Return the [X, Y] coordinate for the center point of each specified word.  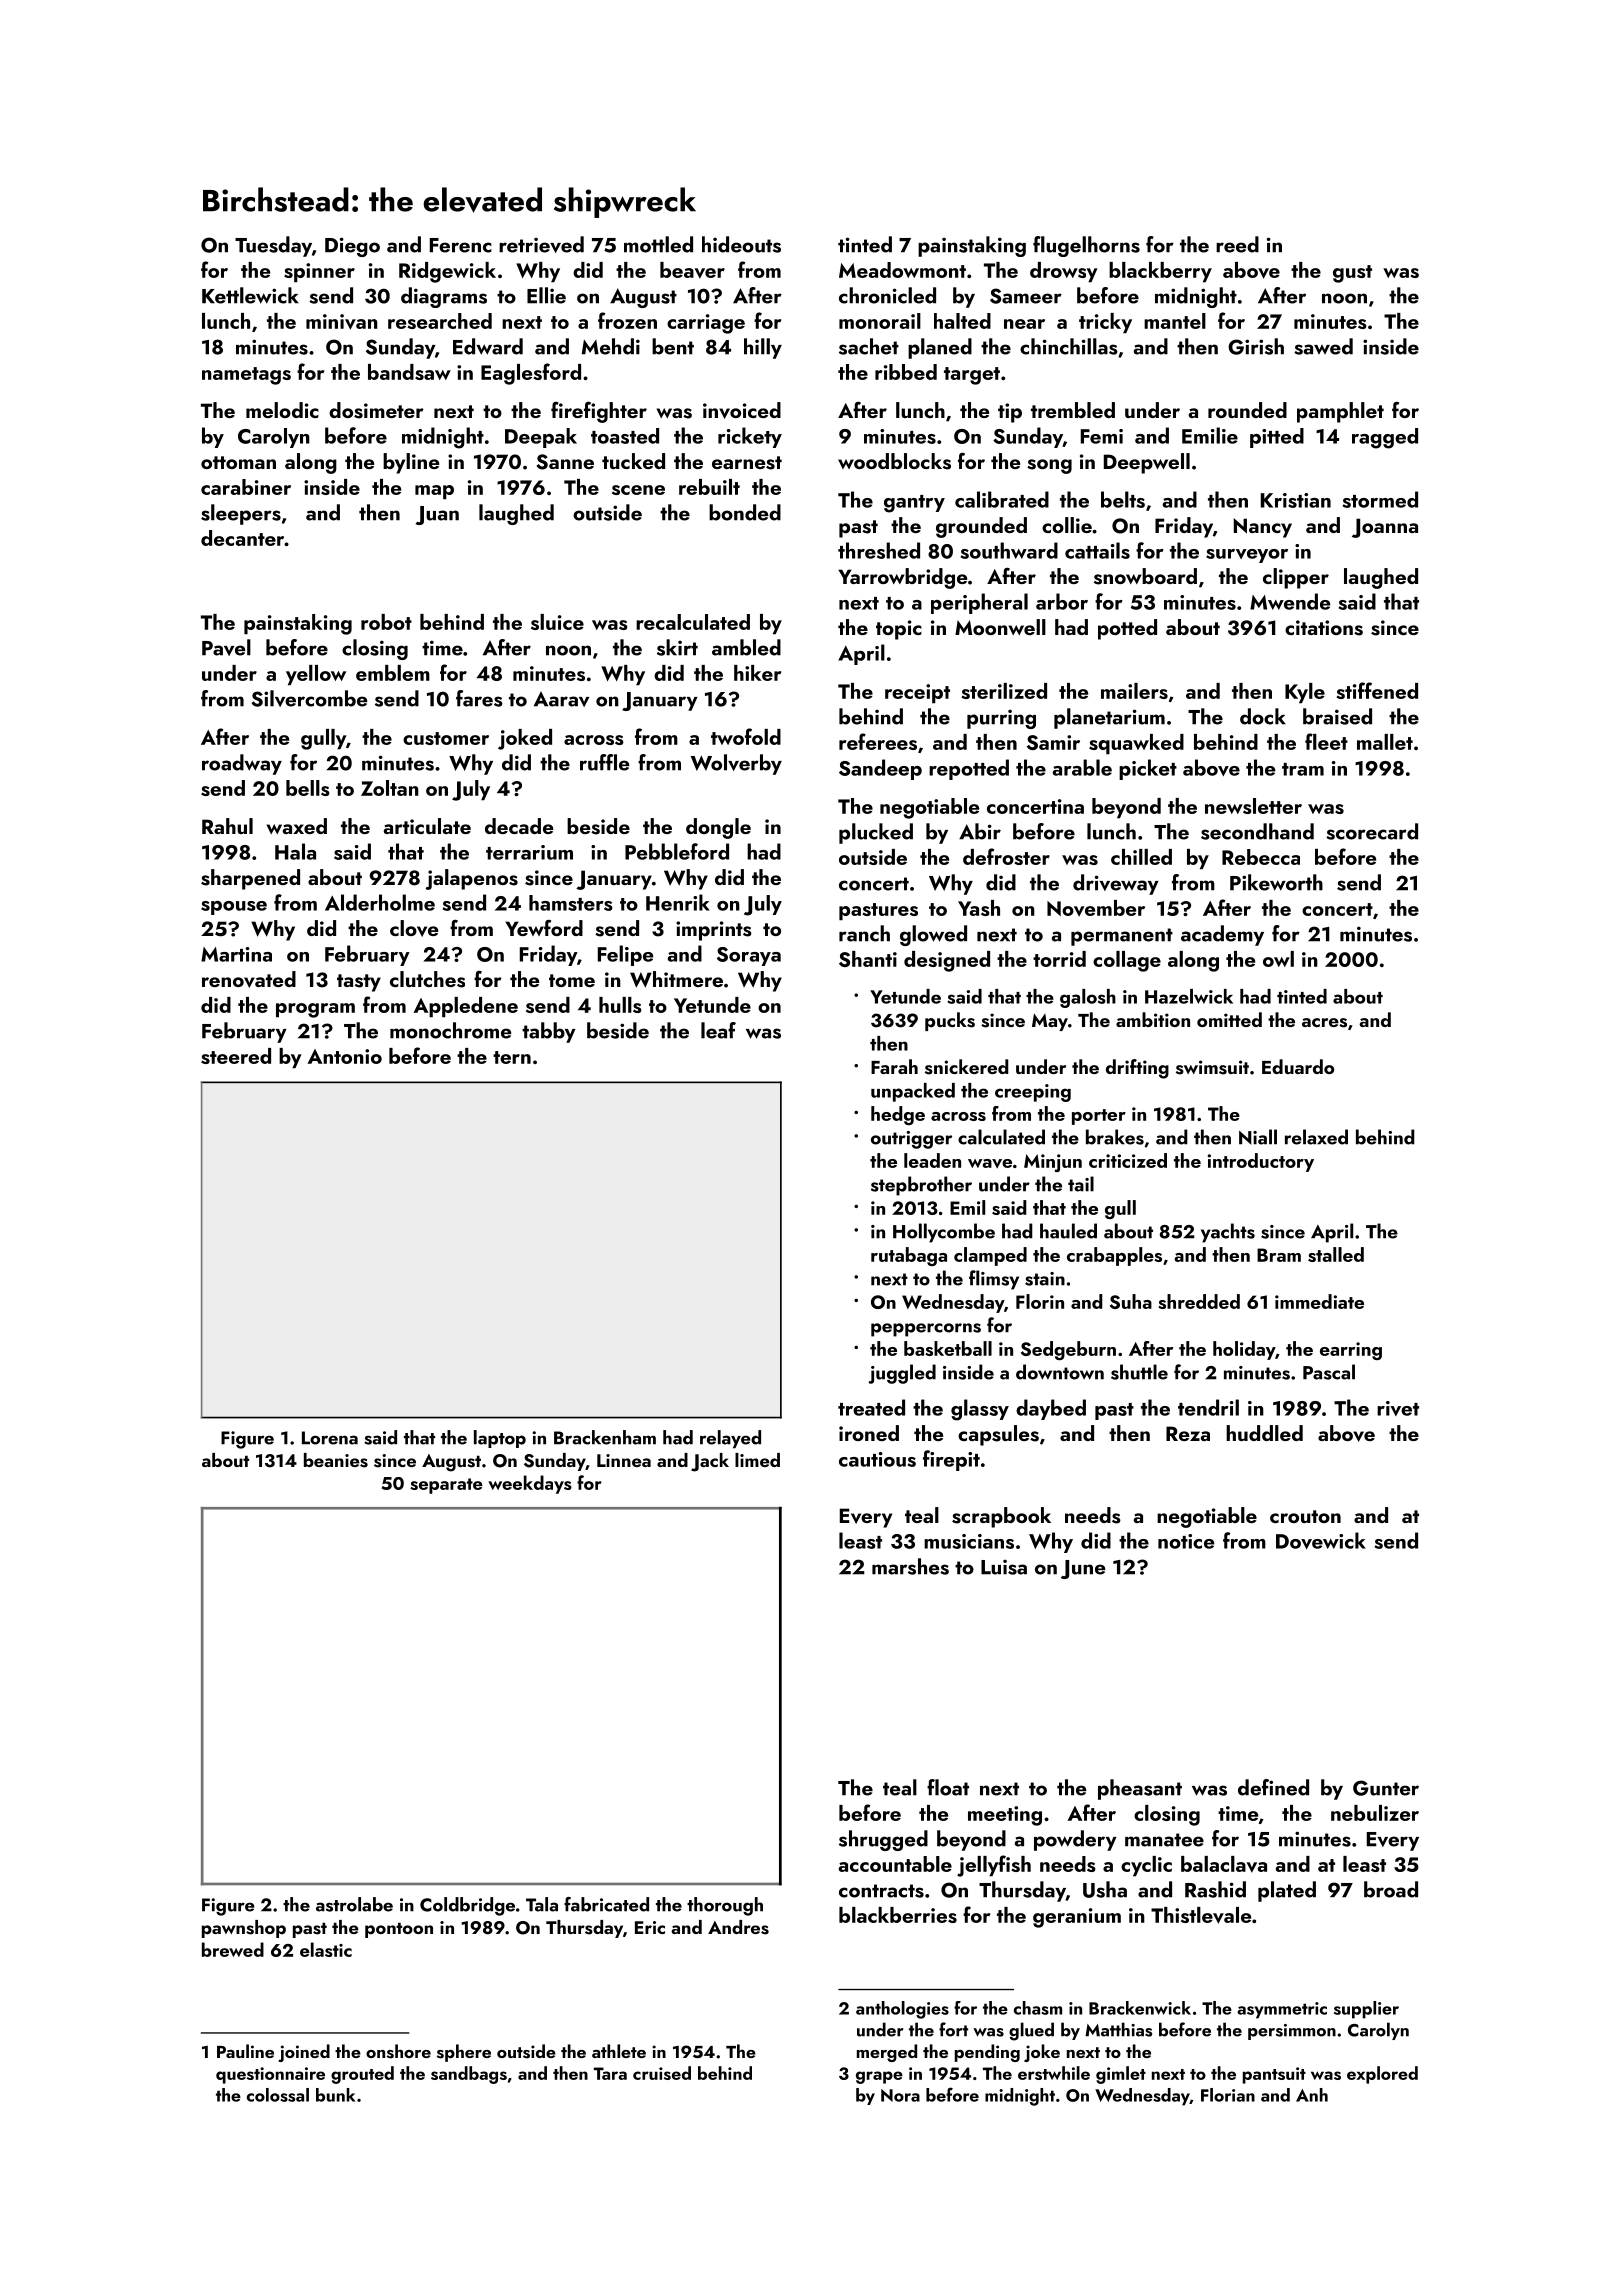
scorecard [1372, 831]
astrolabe [354, 1904]
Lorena [330, 1438]
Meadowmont [902, 270]
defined [1273, 1787]
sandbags [469, 2075]
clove [414, 928]
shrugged [883, 1840]
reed [1237, 244]
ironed [869, 1433]
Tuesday [273, 246]
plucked [876, 833]
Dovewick [1321, 1540]
